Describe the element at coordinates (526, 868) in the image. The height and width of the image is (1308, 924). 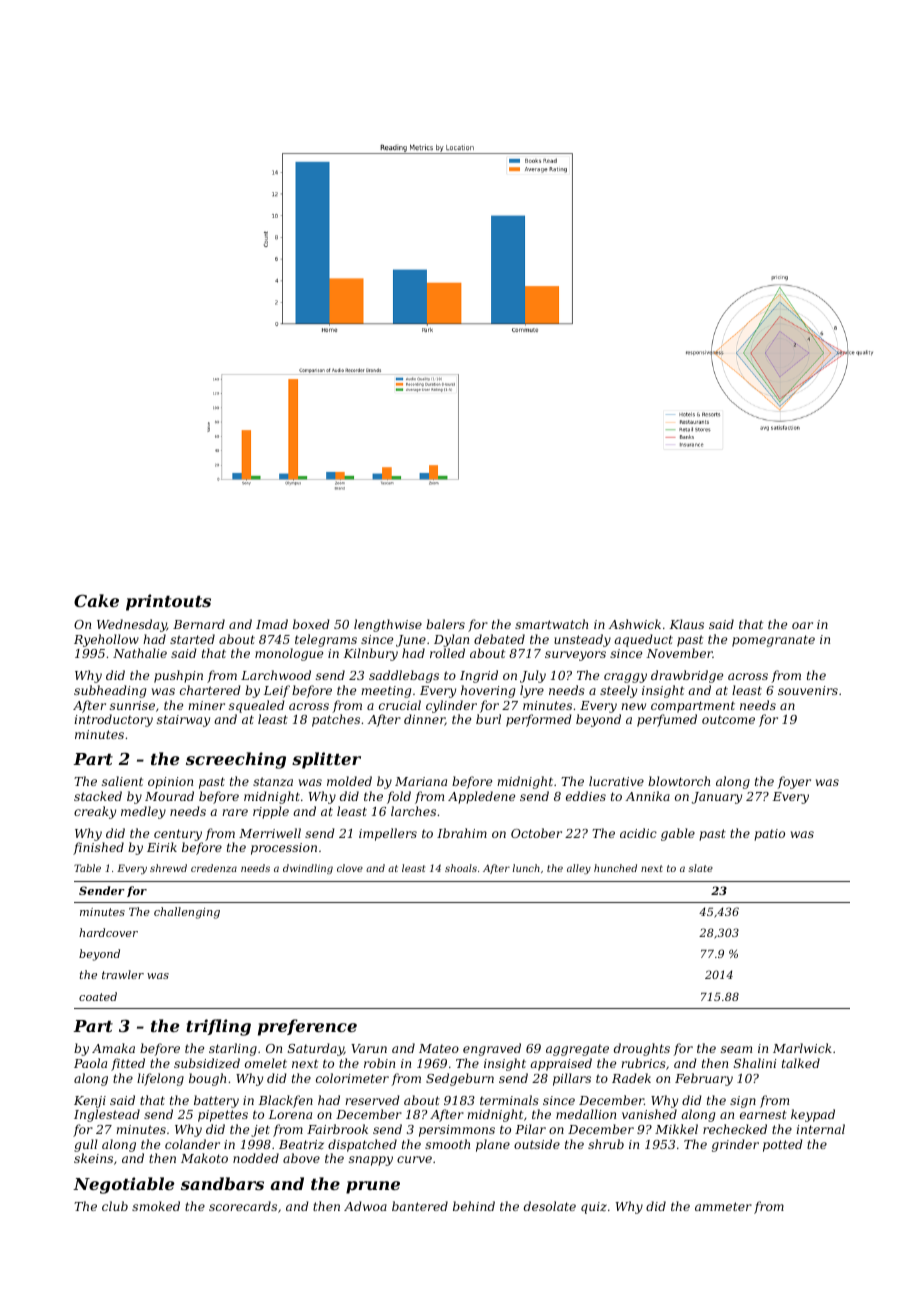
I see `lunch` at that location.
